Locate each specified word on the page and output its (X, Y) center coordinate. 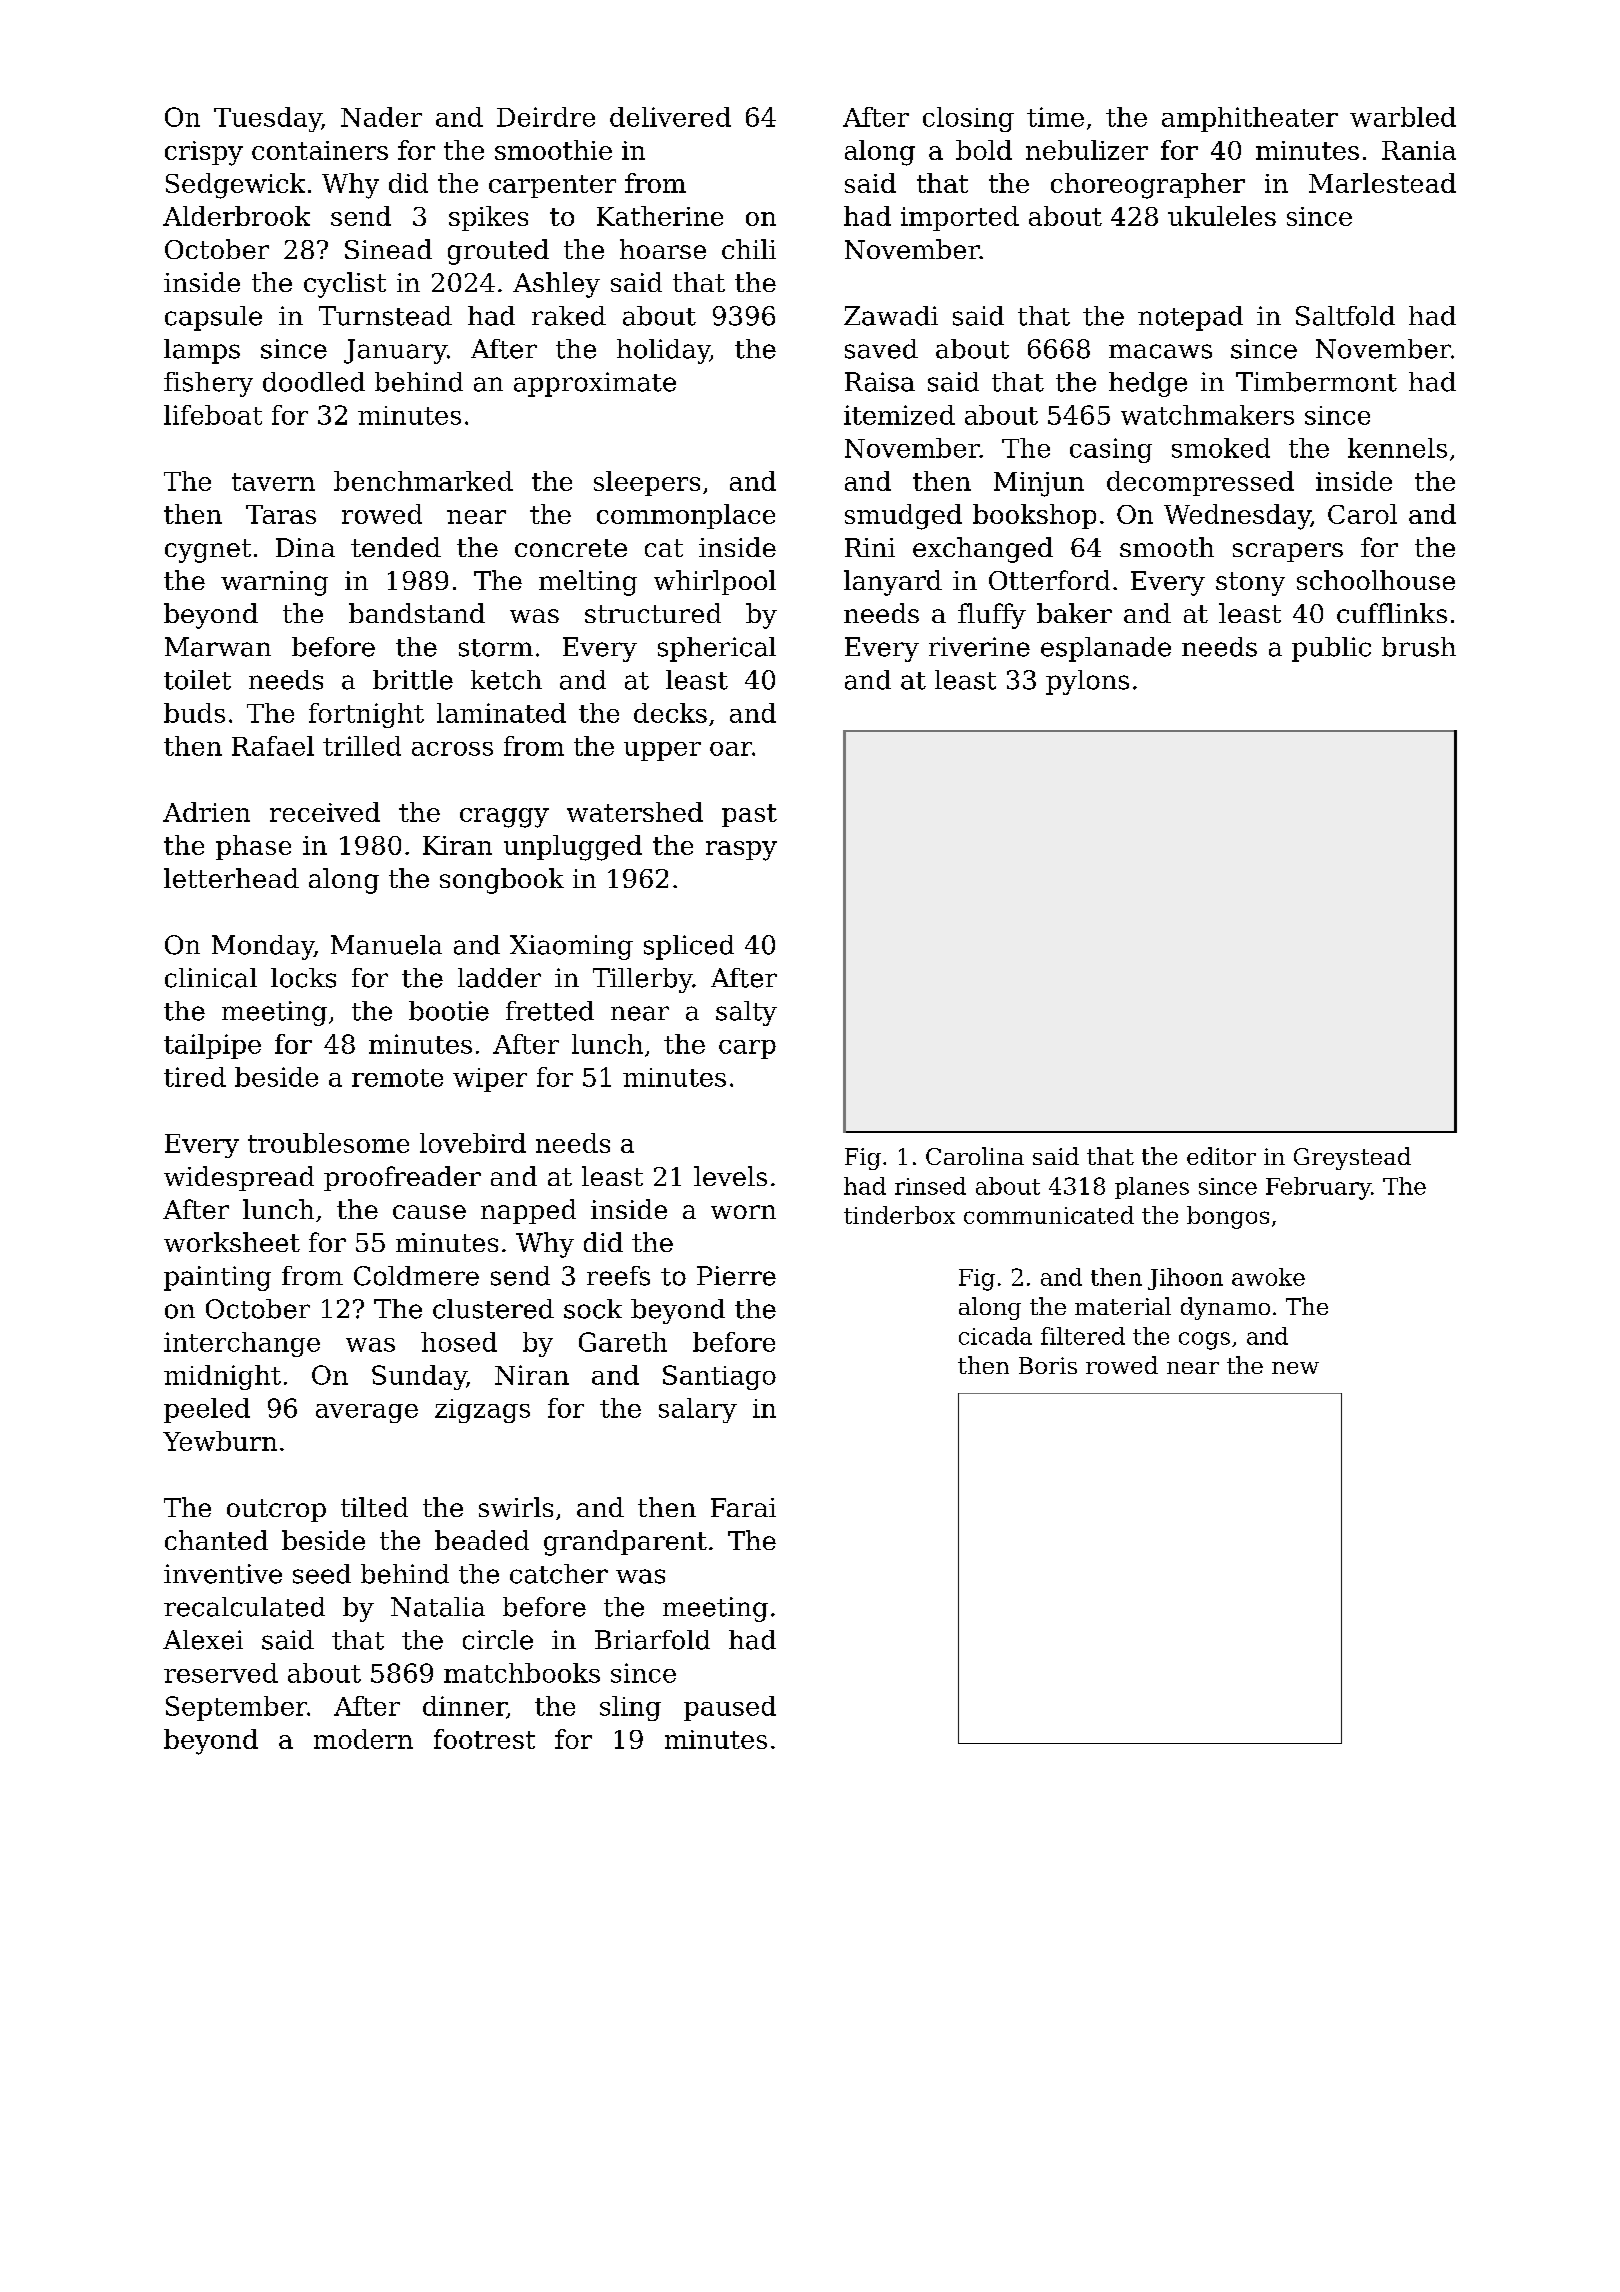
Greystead (1352, 1158)
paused (730, 1708)
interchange (242, 1344)
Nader (381, 117)
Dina (305, 547)
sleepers (647, 483)
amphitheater (1250, 119)
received (325, 812)
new (1295, 1368)
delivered (670, 117)
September (236, 1708)
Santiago (719, 1377)
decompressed (1200, 483)
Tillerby (643, 980)
